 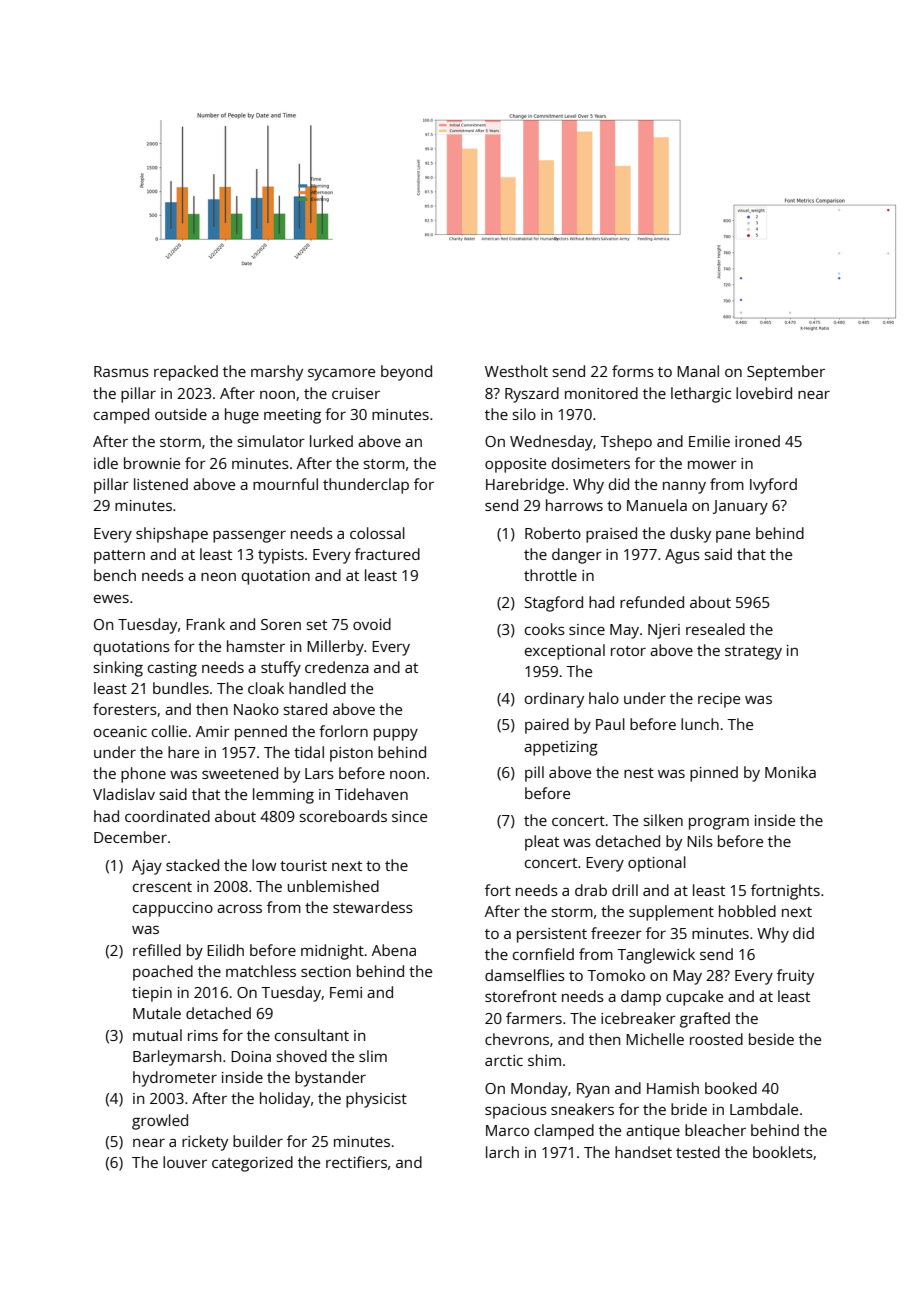 I want to click on mutual, so click(x=157, y=1035).
